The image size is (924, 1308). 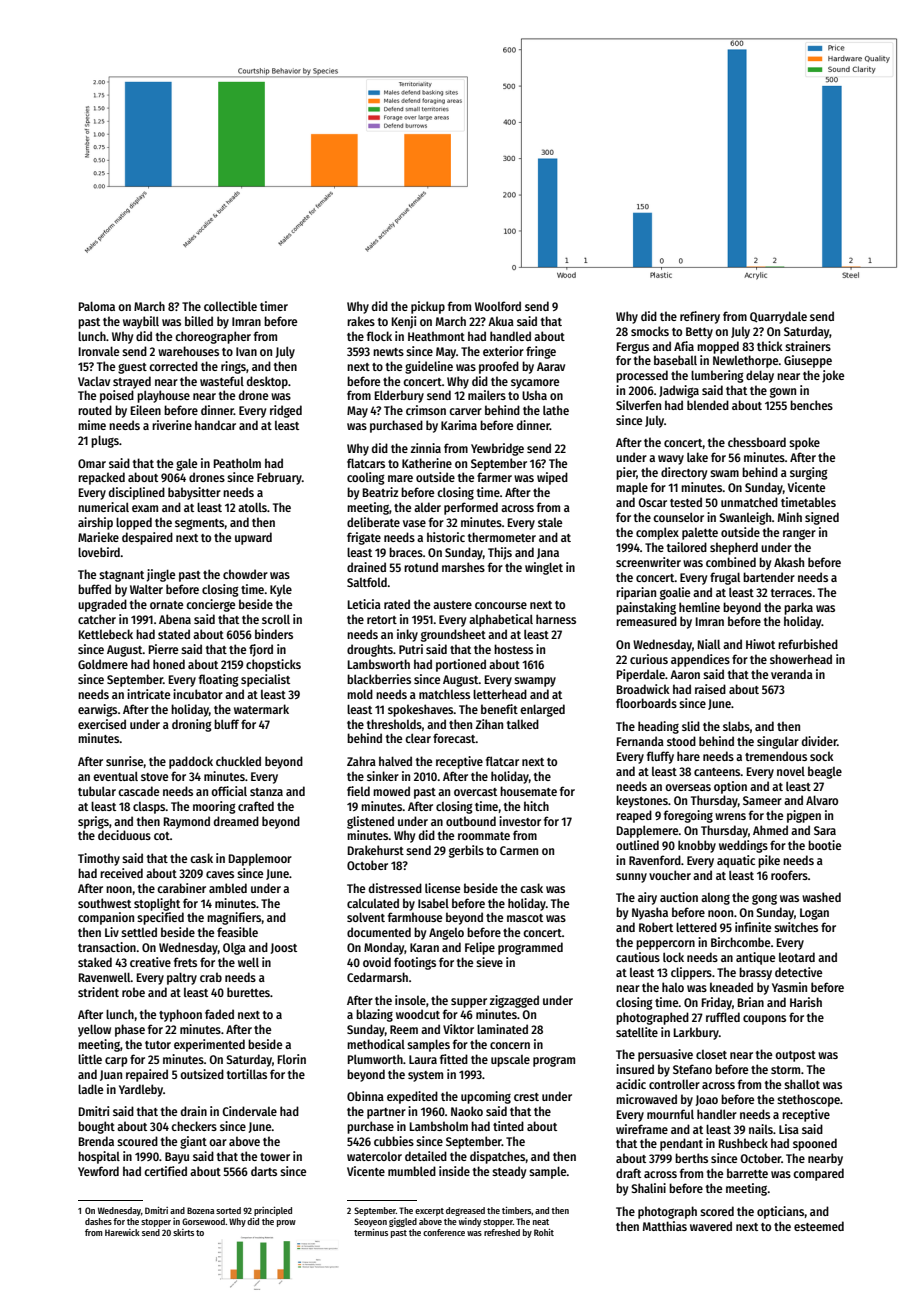 I want to click on refinery, so click(x=700, y=317).
